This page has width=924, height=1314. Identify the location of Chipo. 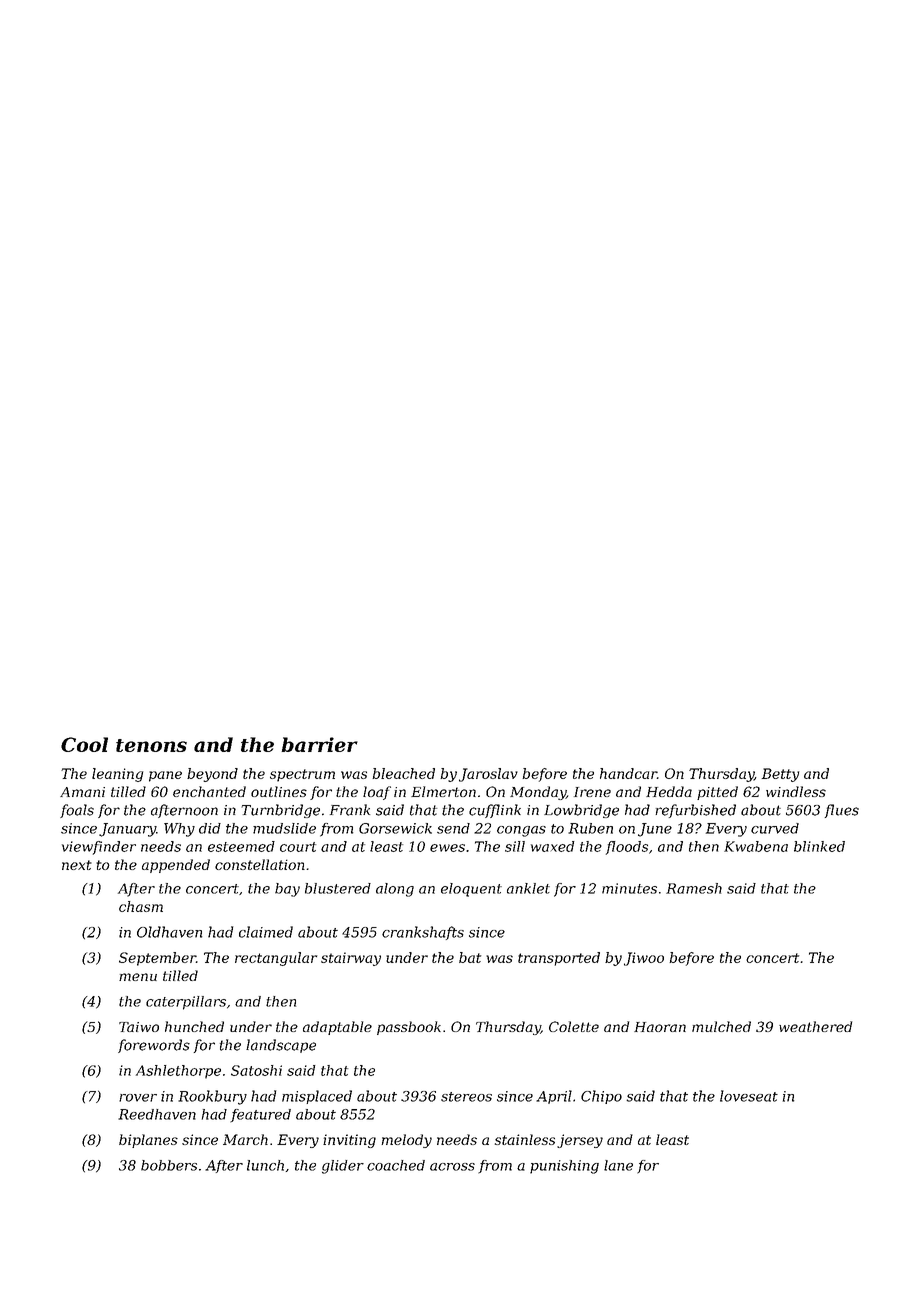
(601, 1097).
